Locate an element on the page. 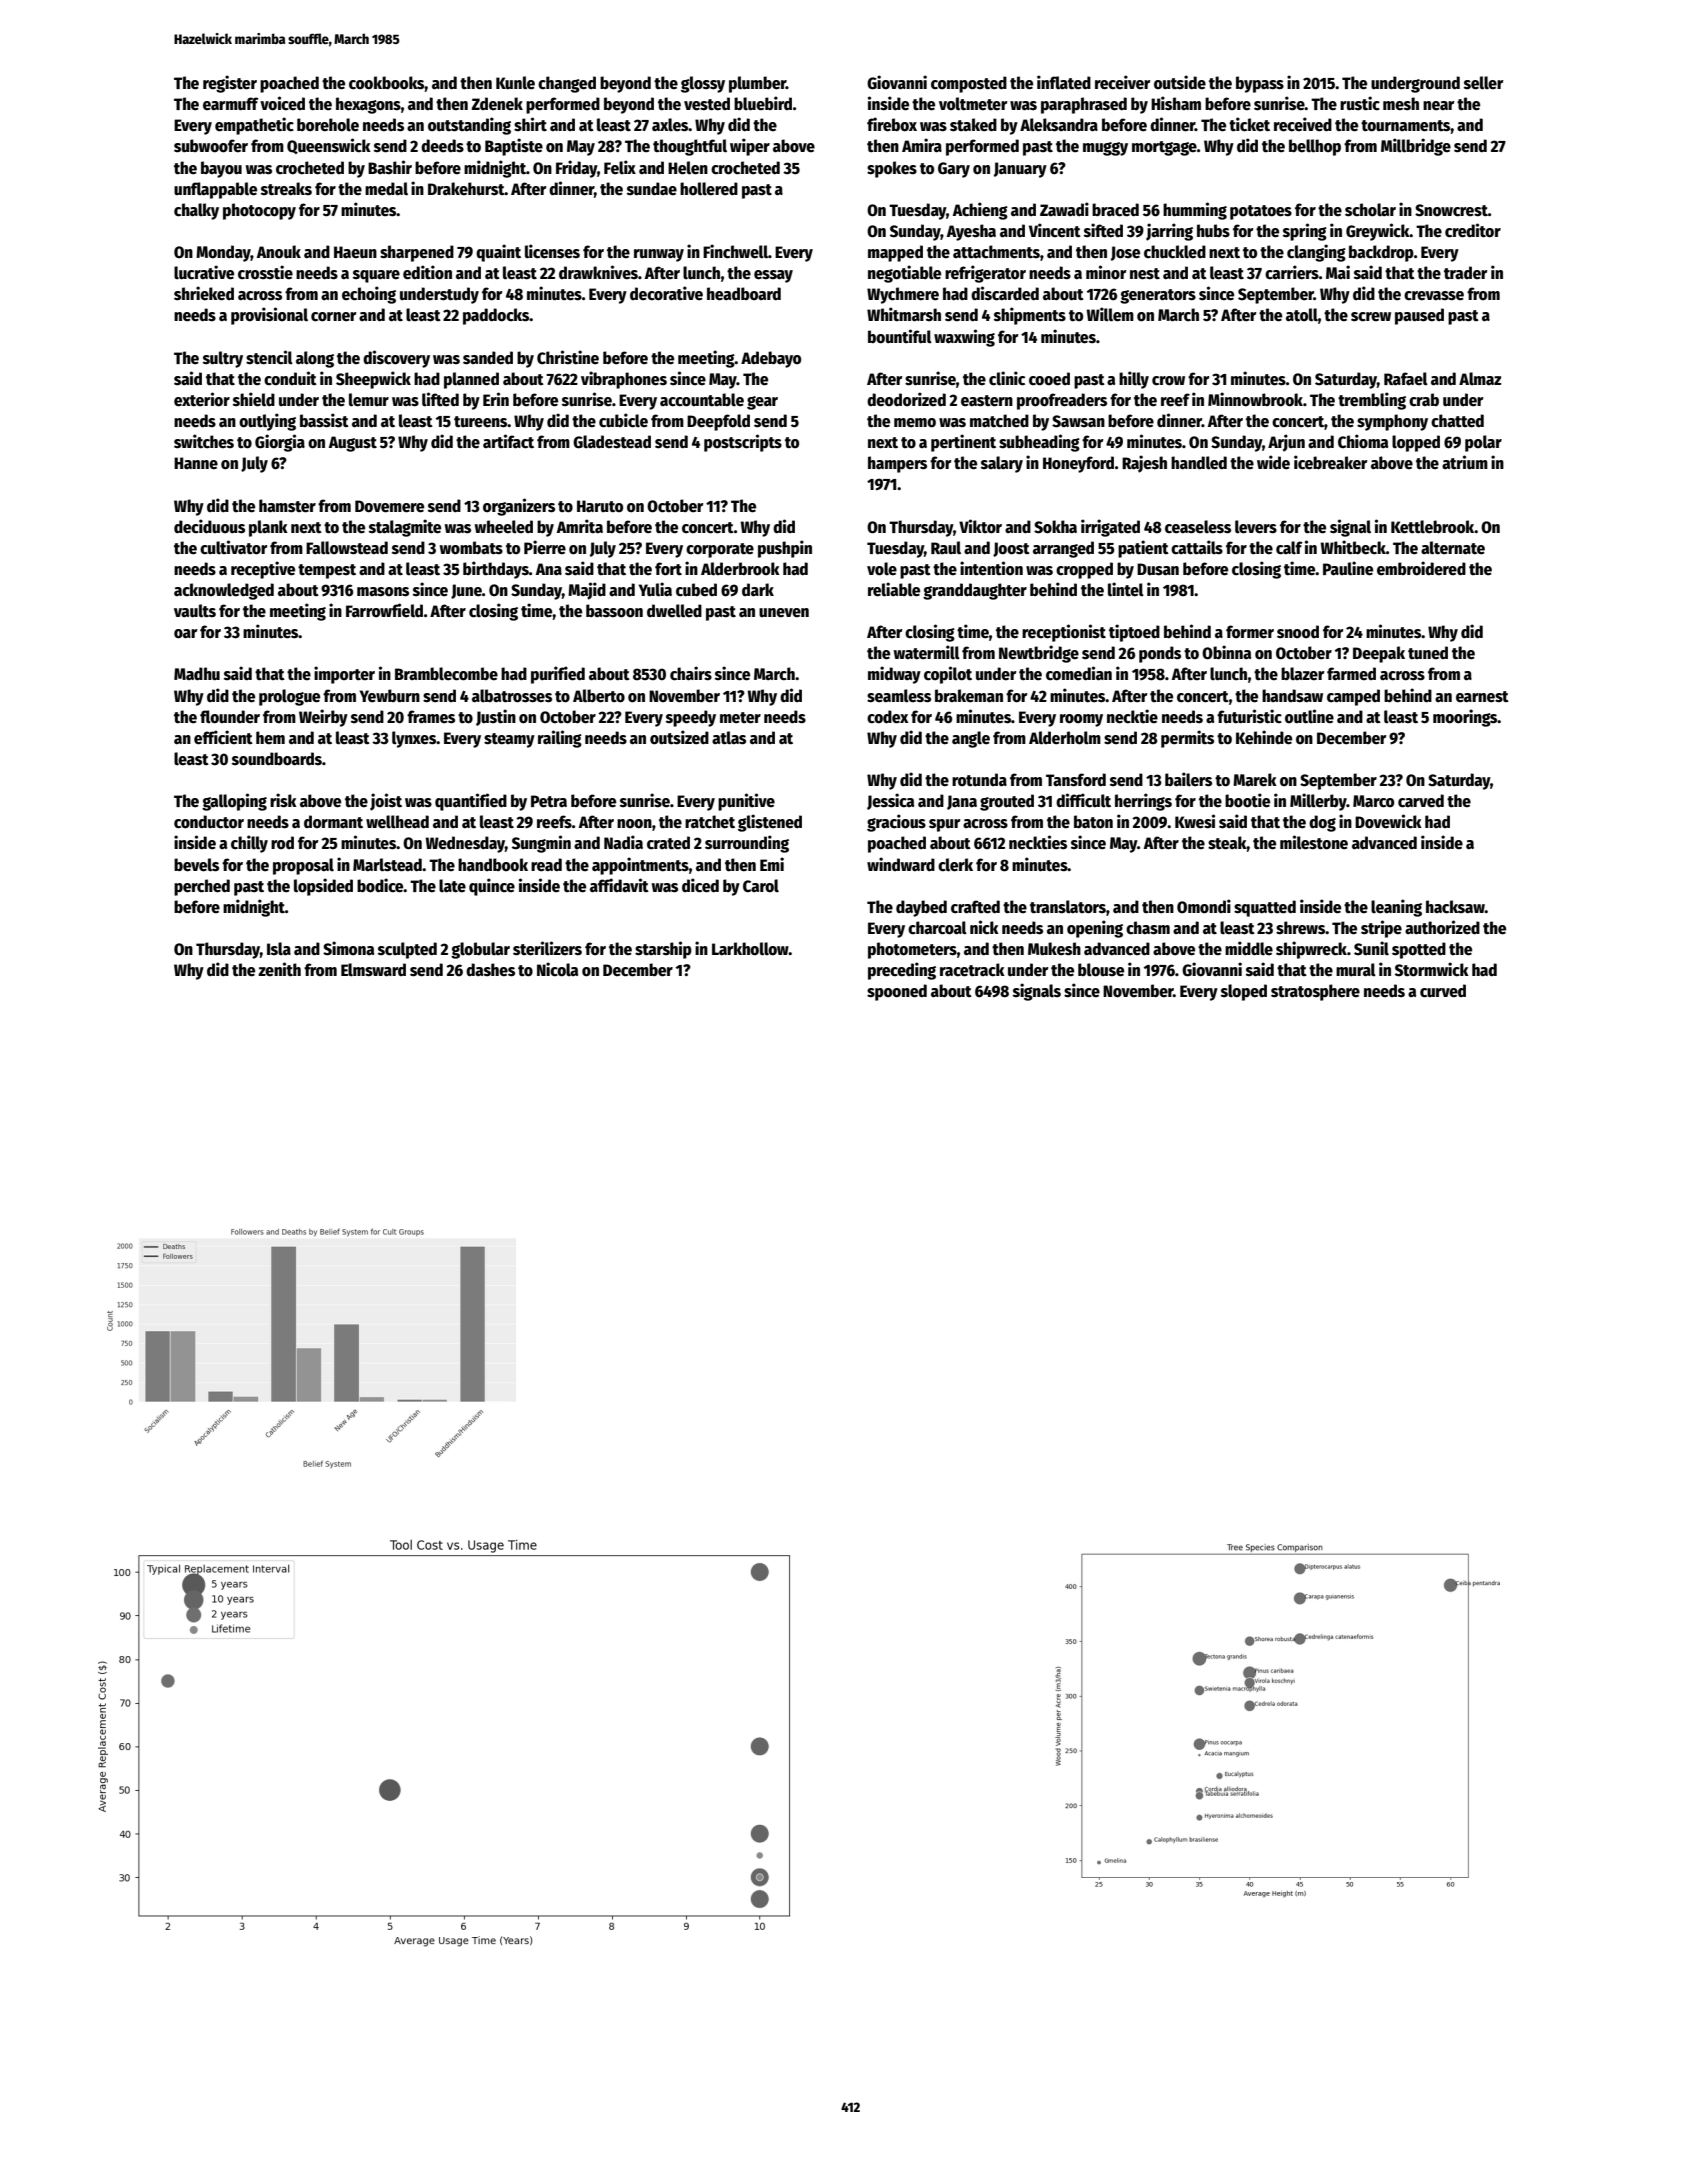  outside is located at coordinates (1180, 82).
